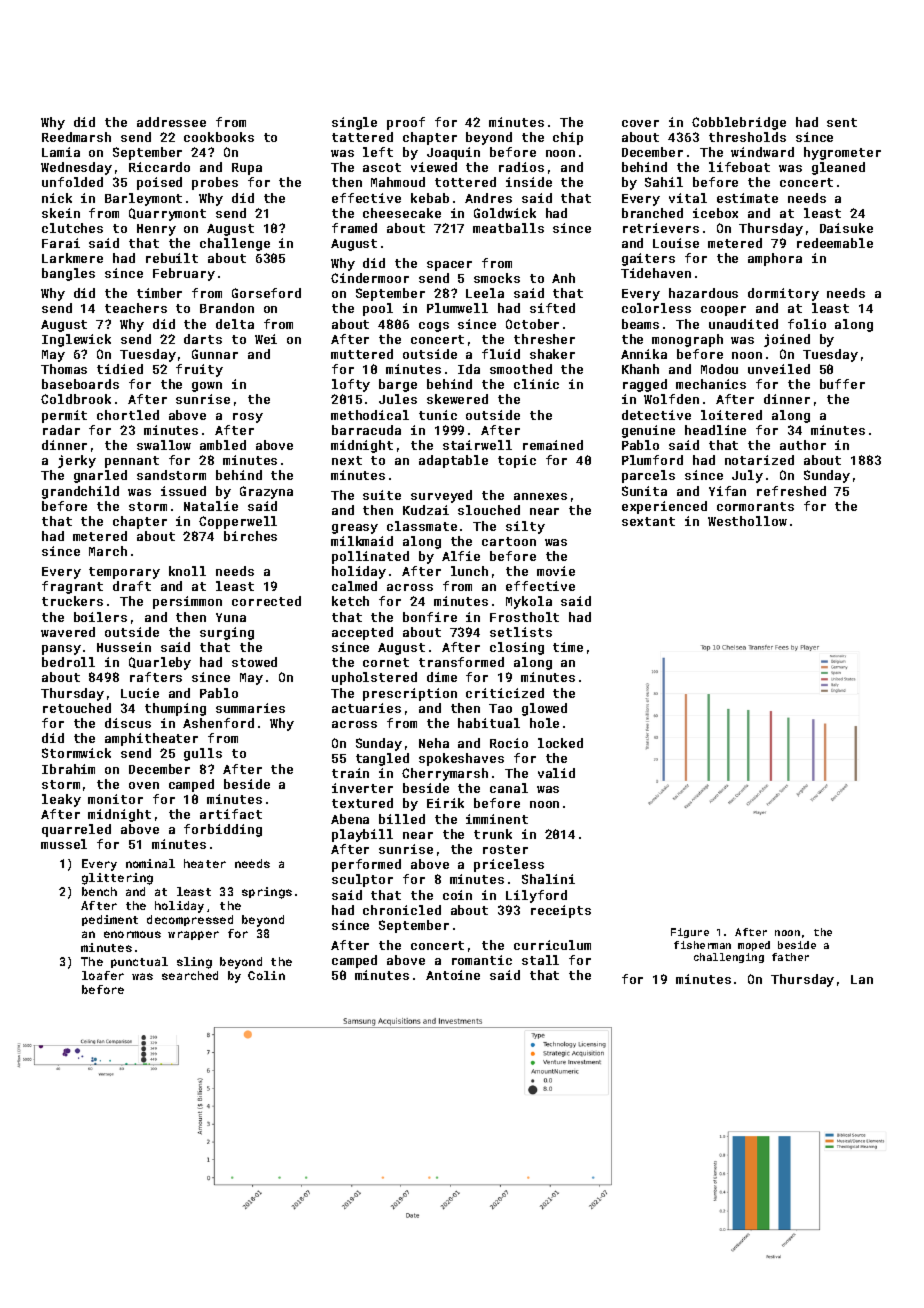 The height and width of the page is (1308, 924). I want to click on amphora, so click(775, 259).
